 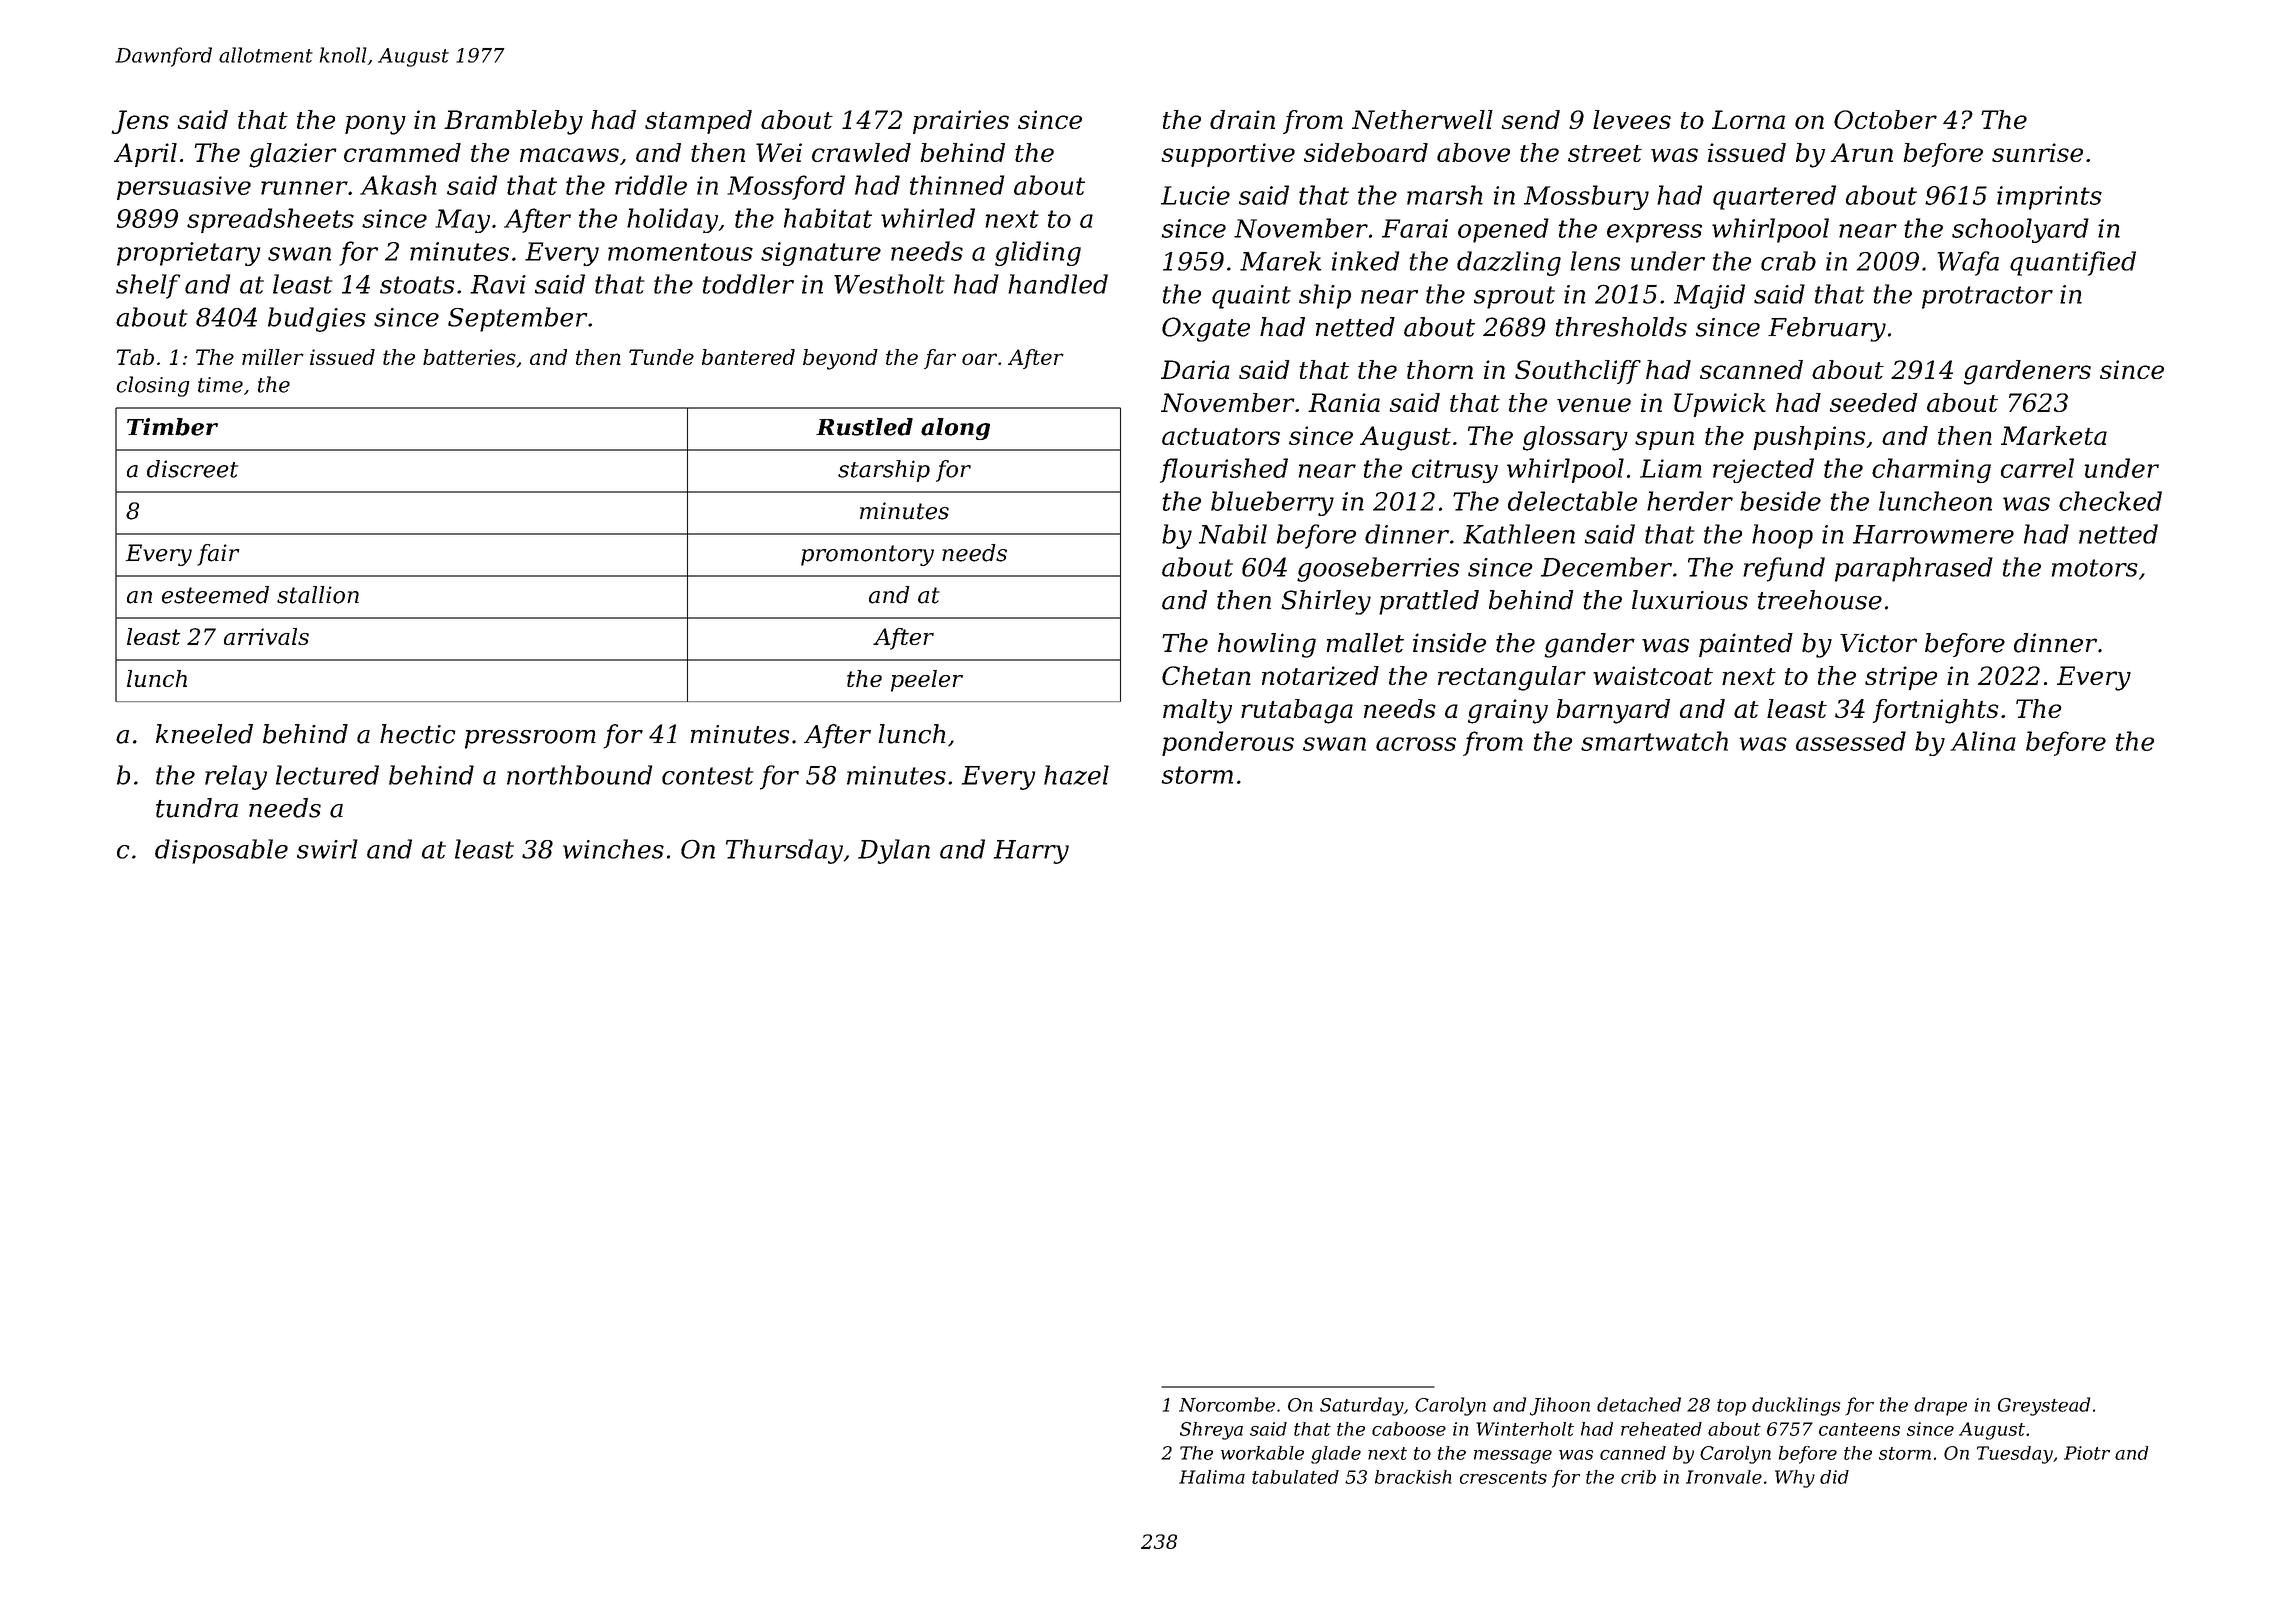 I want to click on Greystead, so click(x=2044, y=1406).
